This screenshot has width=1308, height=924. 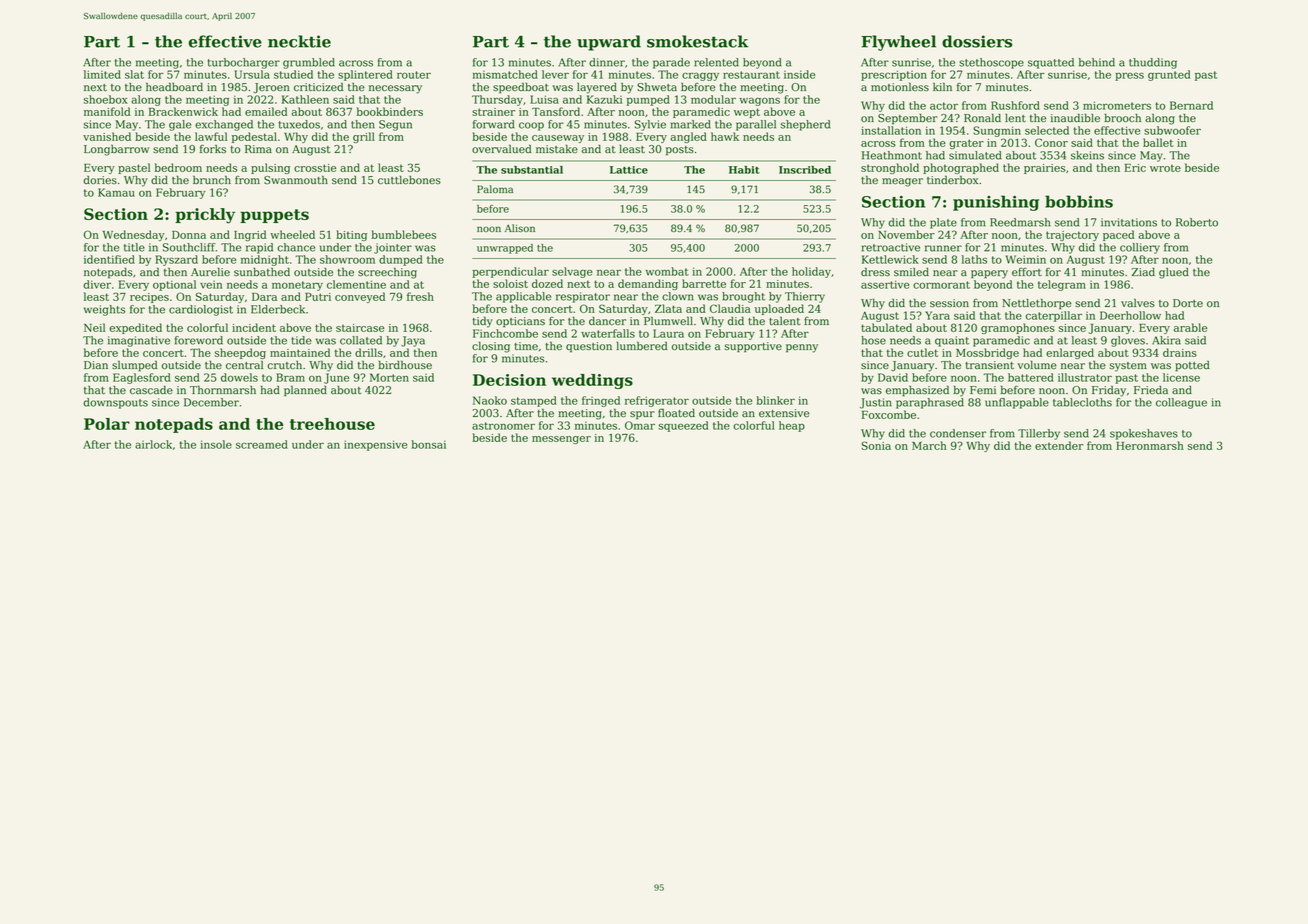 What do you see at coordinates (109, 259) in the screenshot?
I see `identified` at bounding box center [109, 259].
